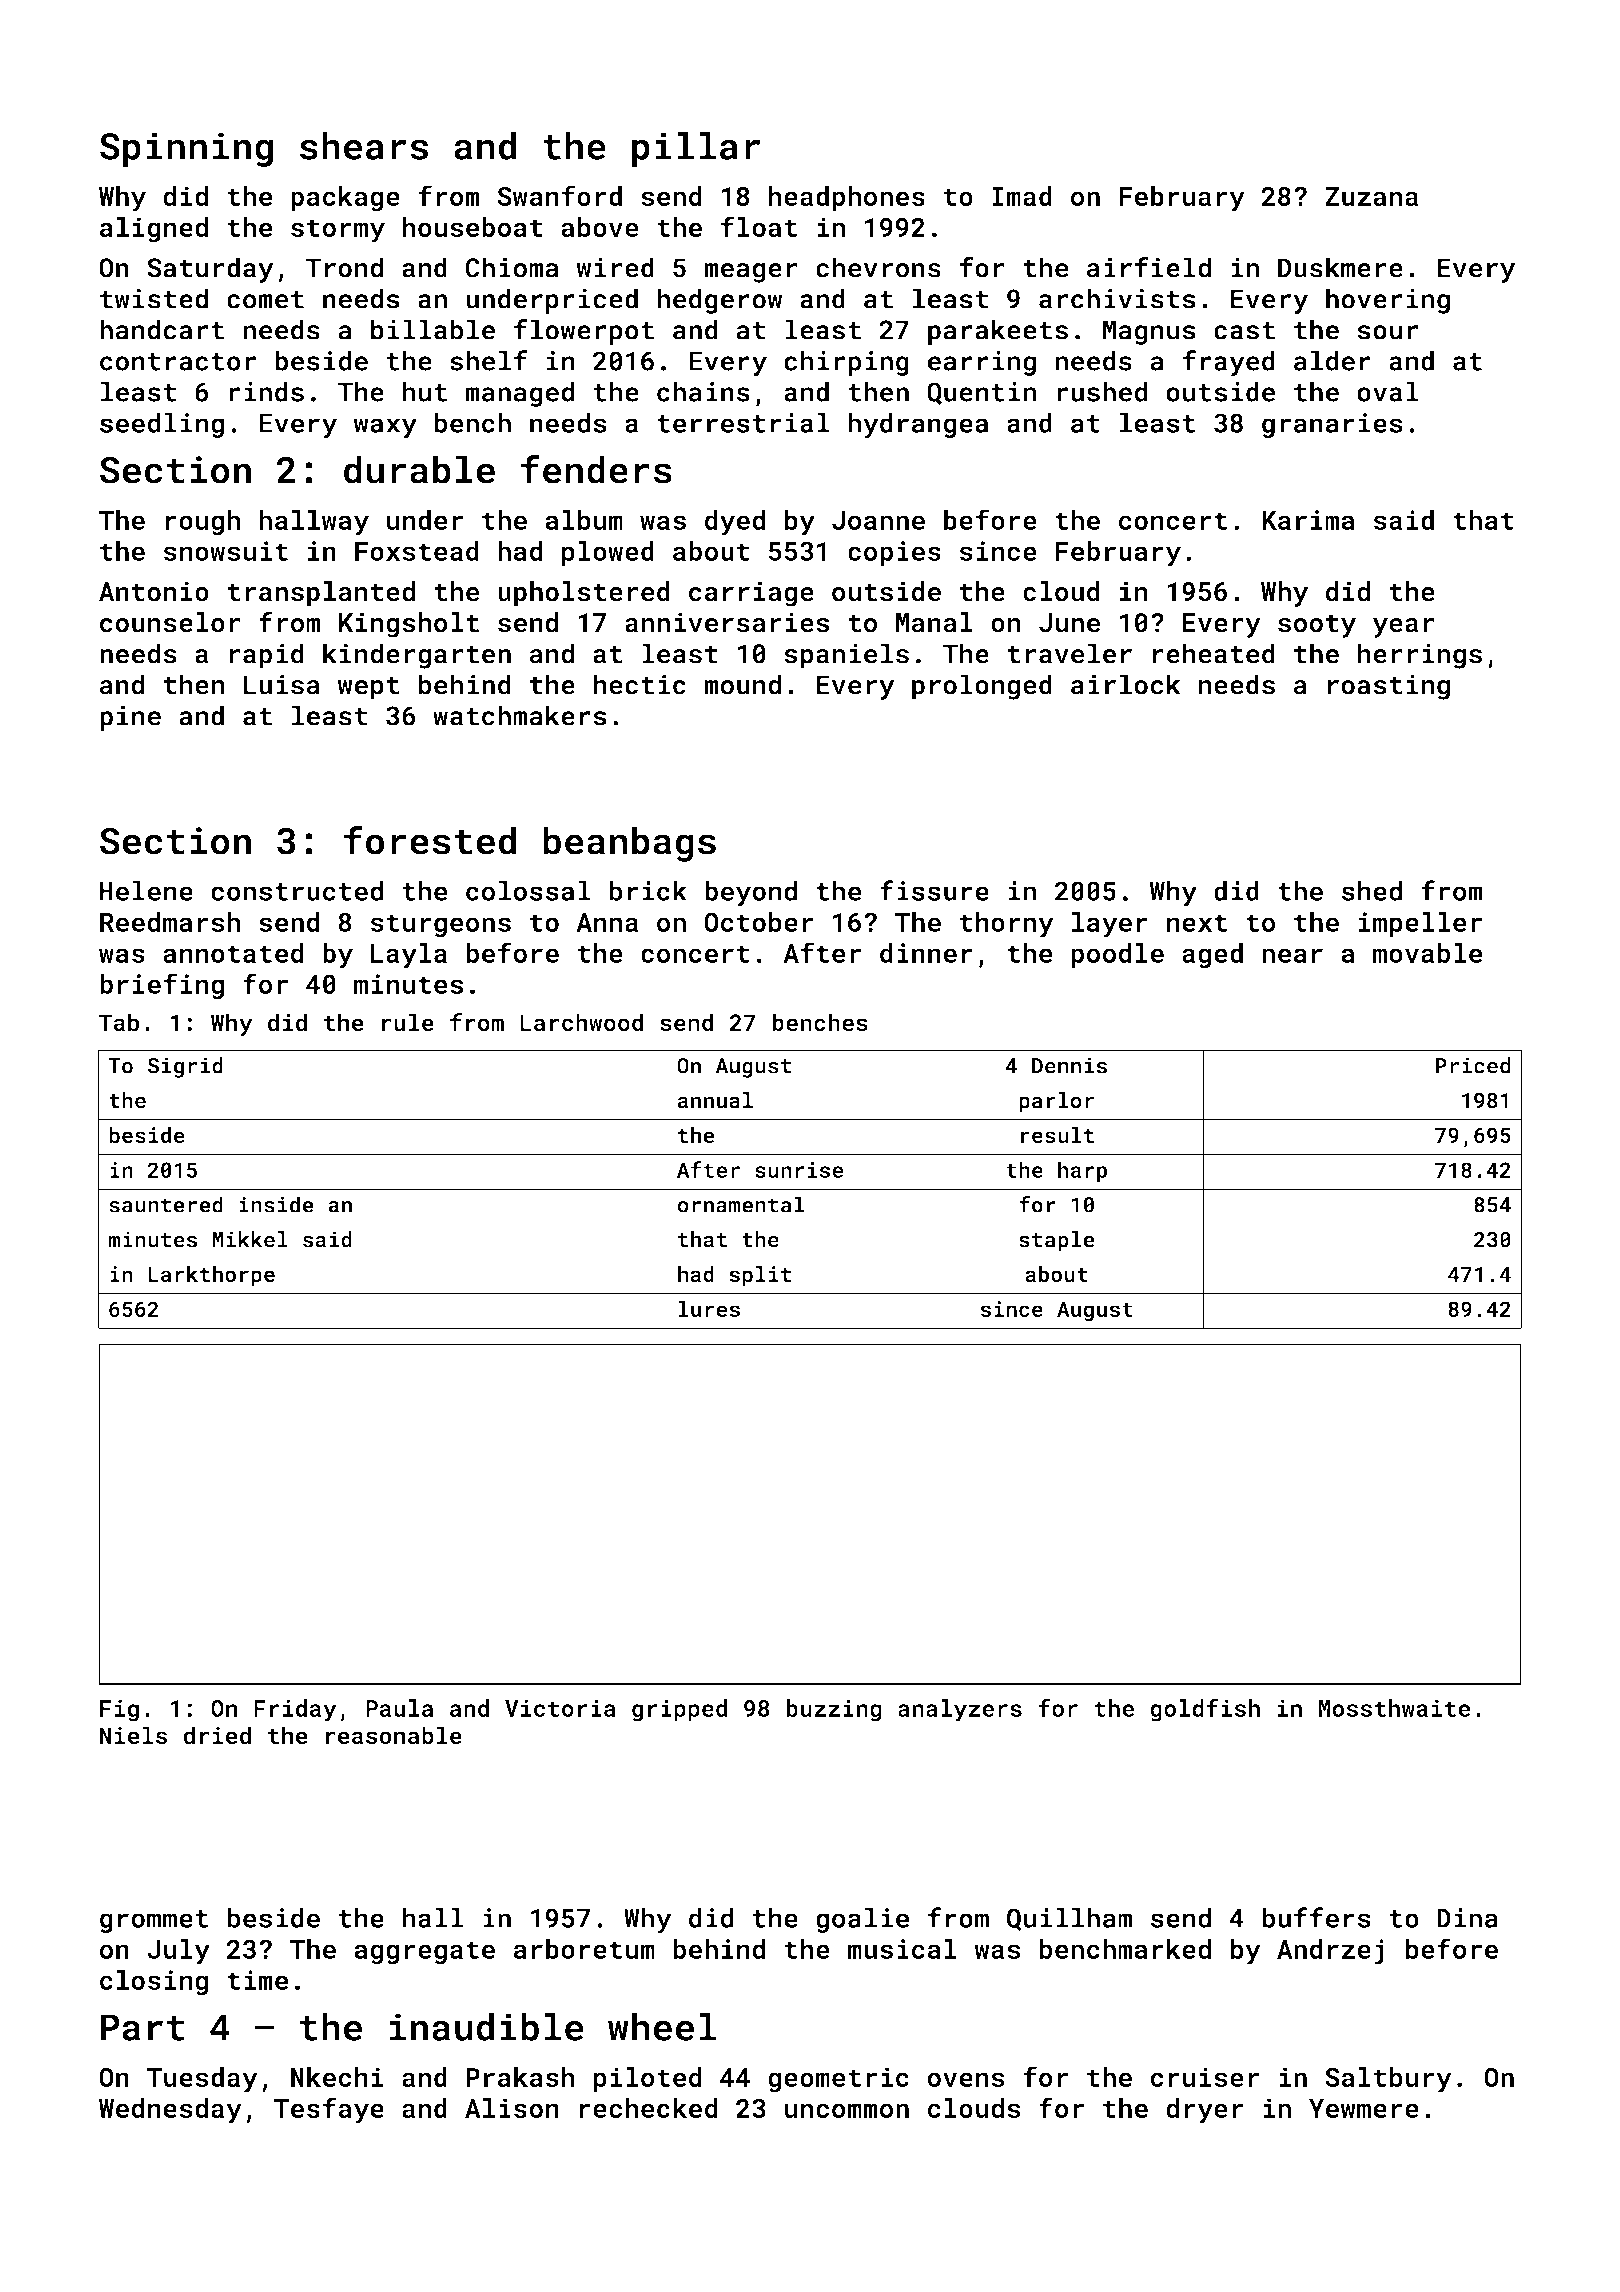 The image size is (1620, 2292). I want to click on Chioma, so click(512, 267).
